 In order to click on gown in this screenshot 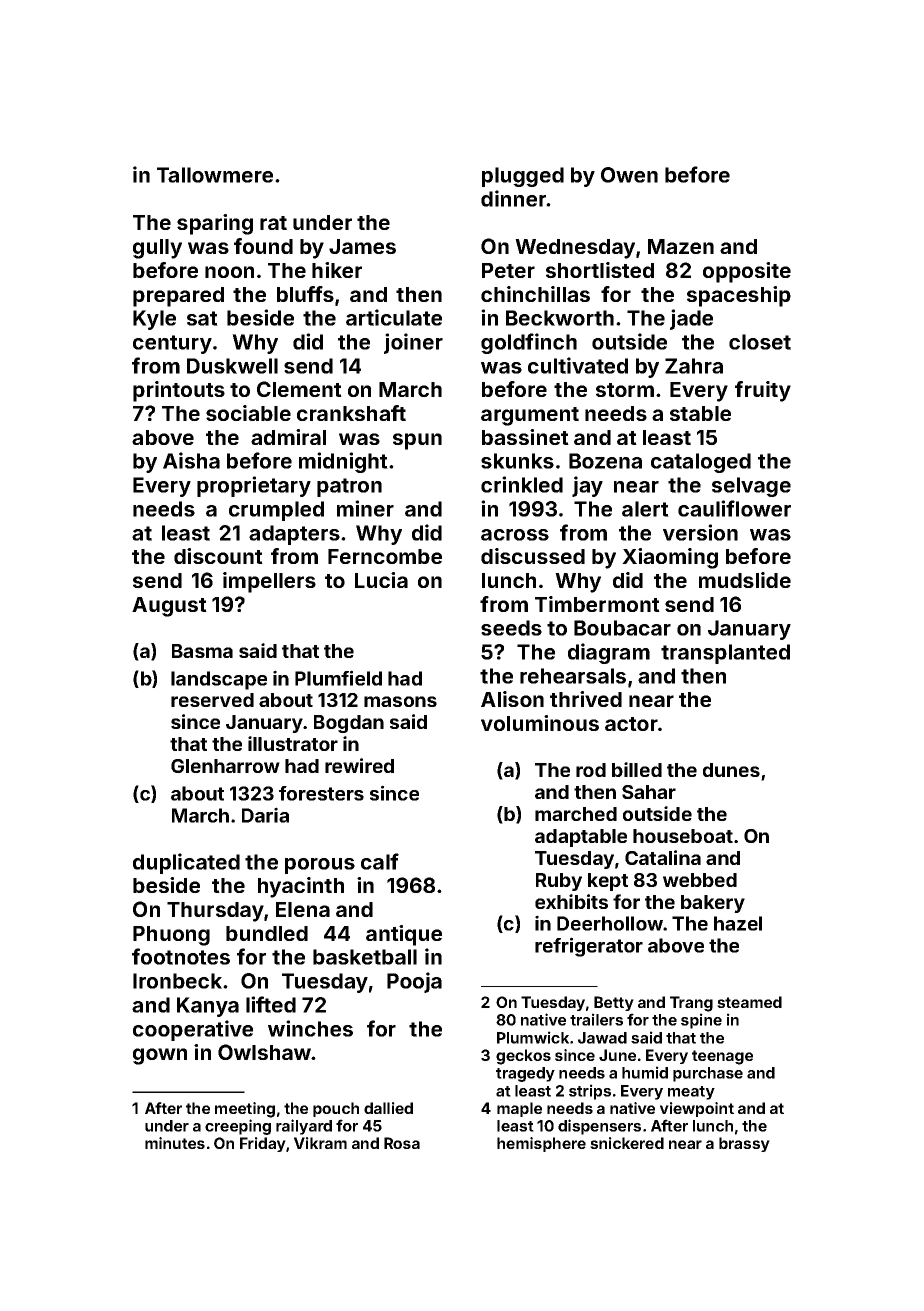, I will do `click(160, 1056)`.
